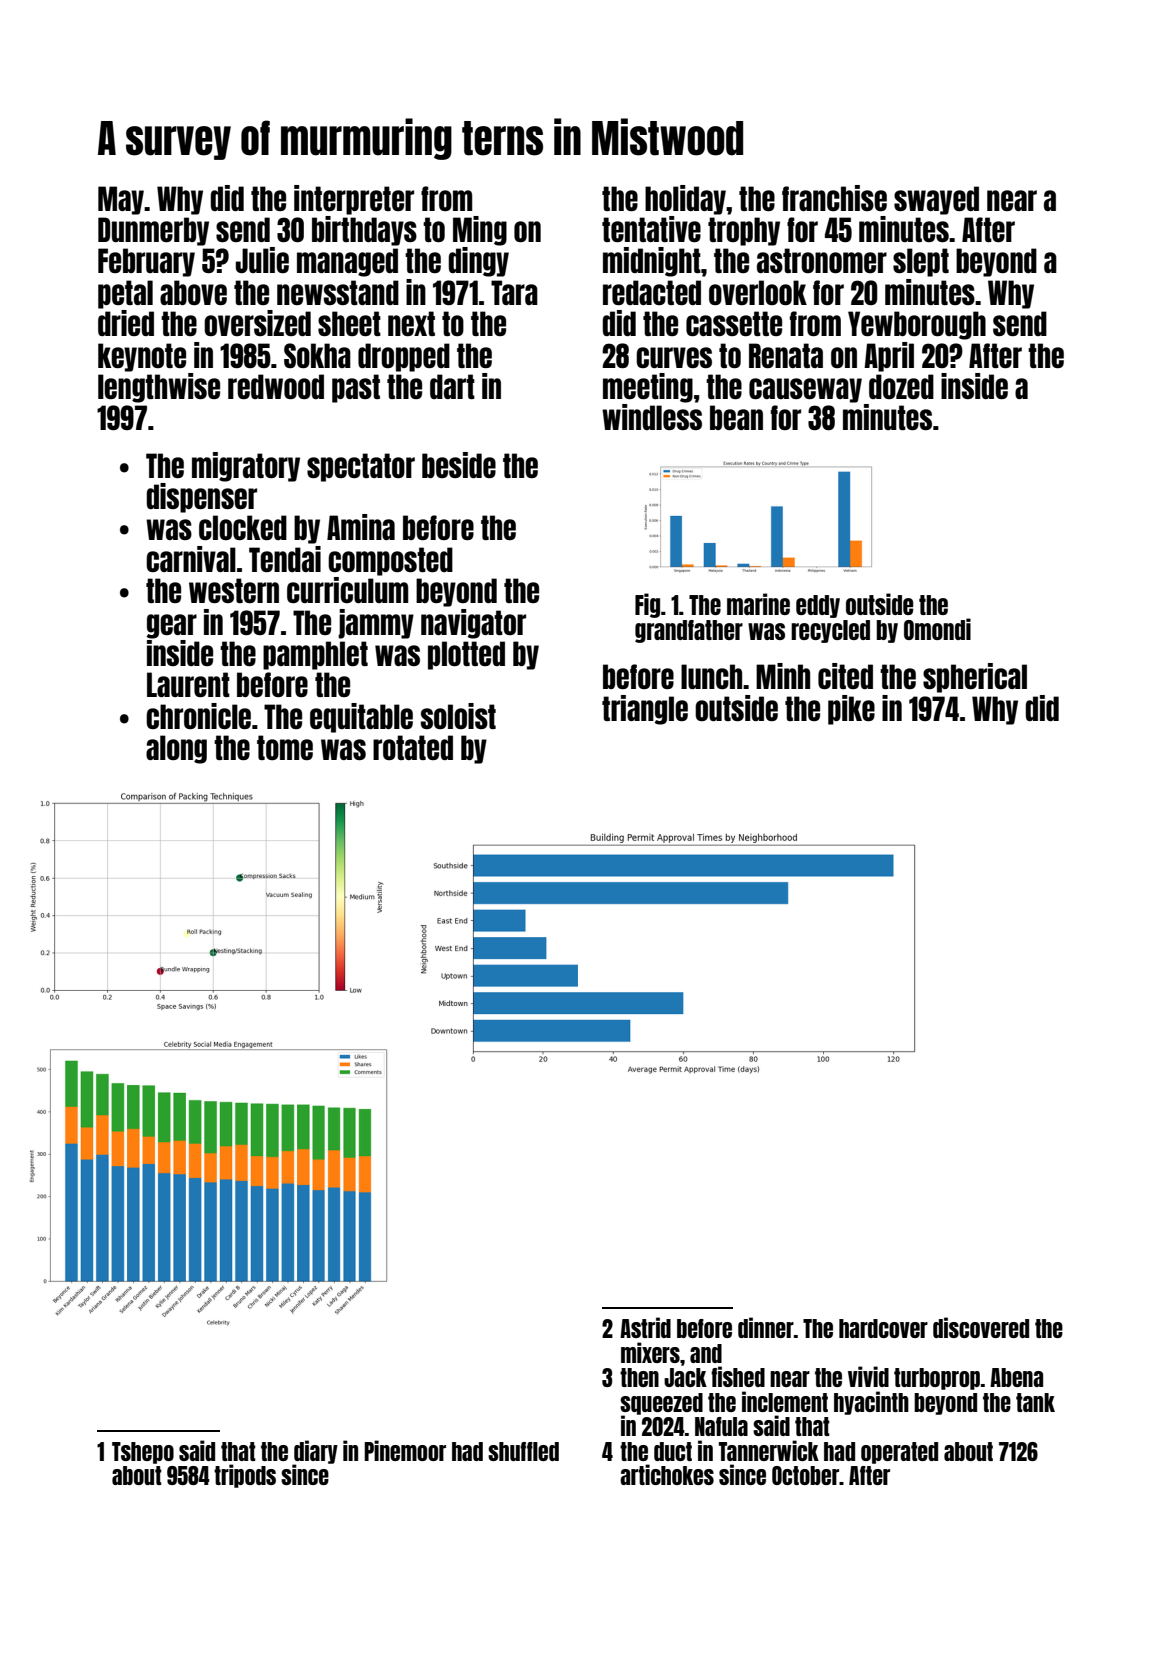 This page has width=1165, height=1654. Describe the element at coordinates (766, 1327) in the page. I see `dinner` at that location.
